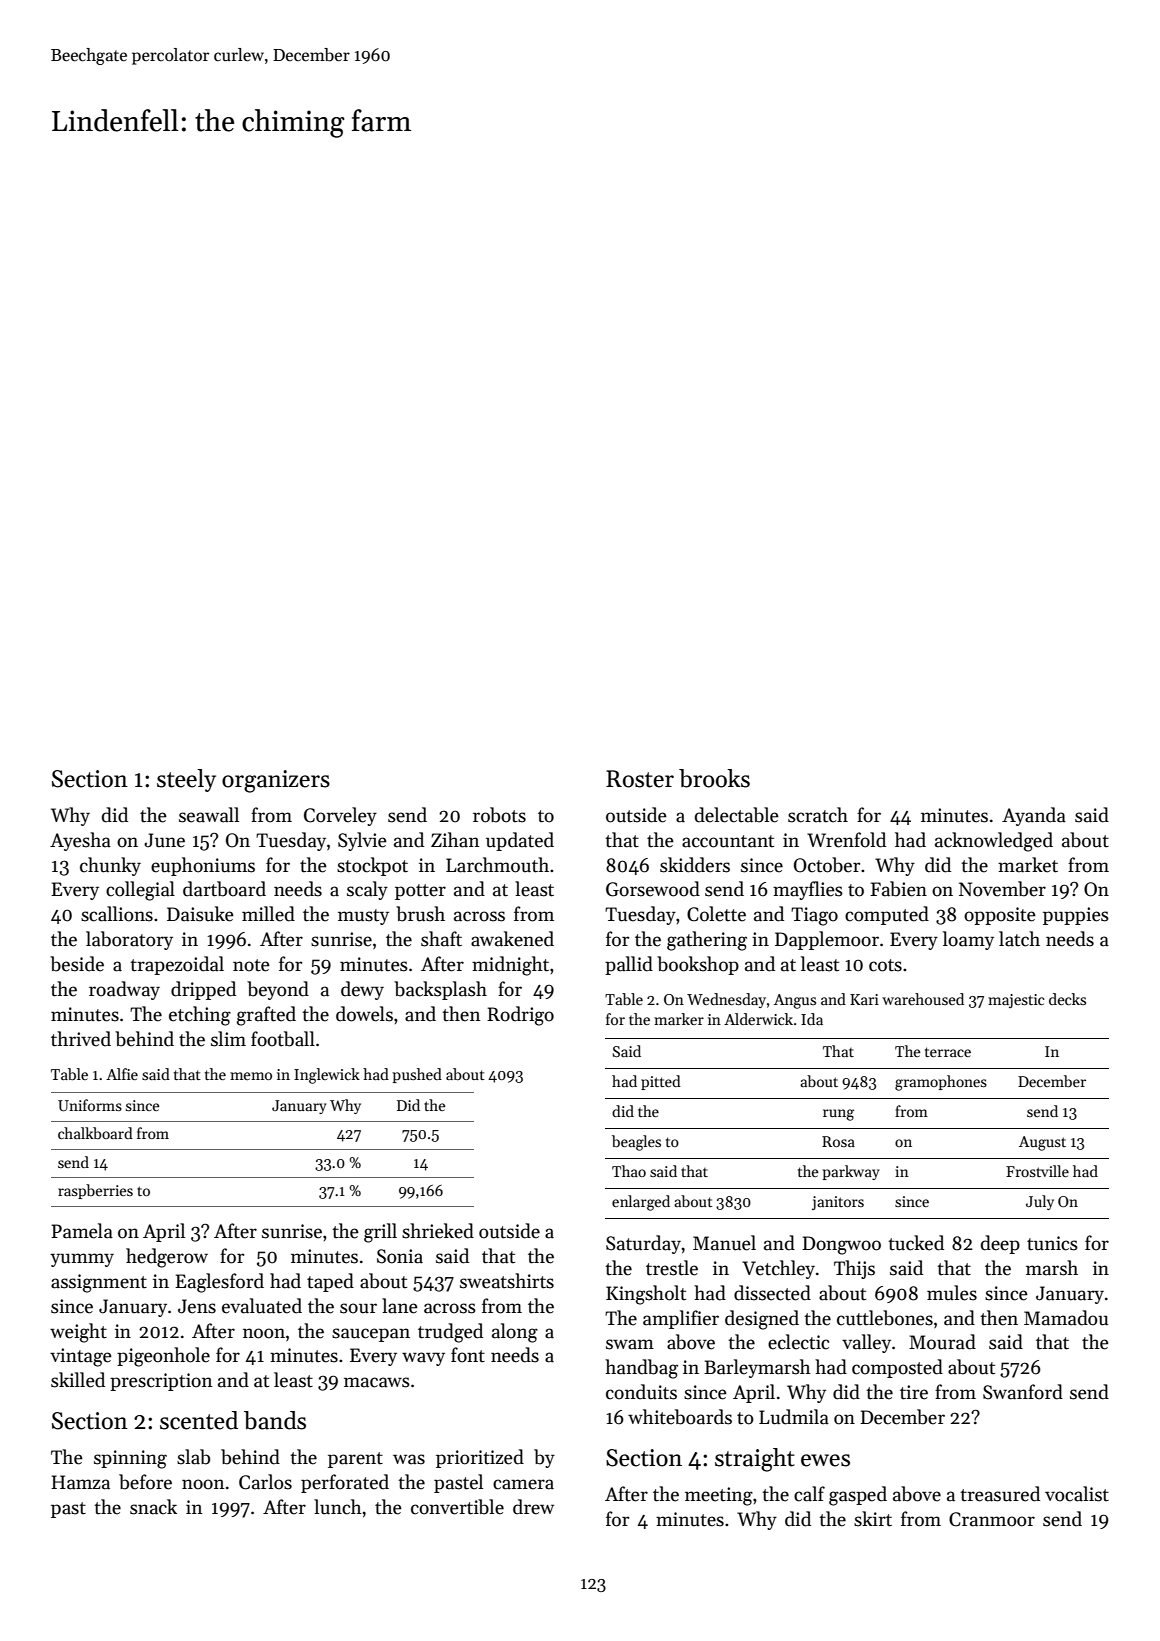  I want to click on skilled, so click(78, 1380).
